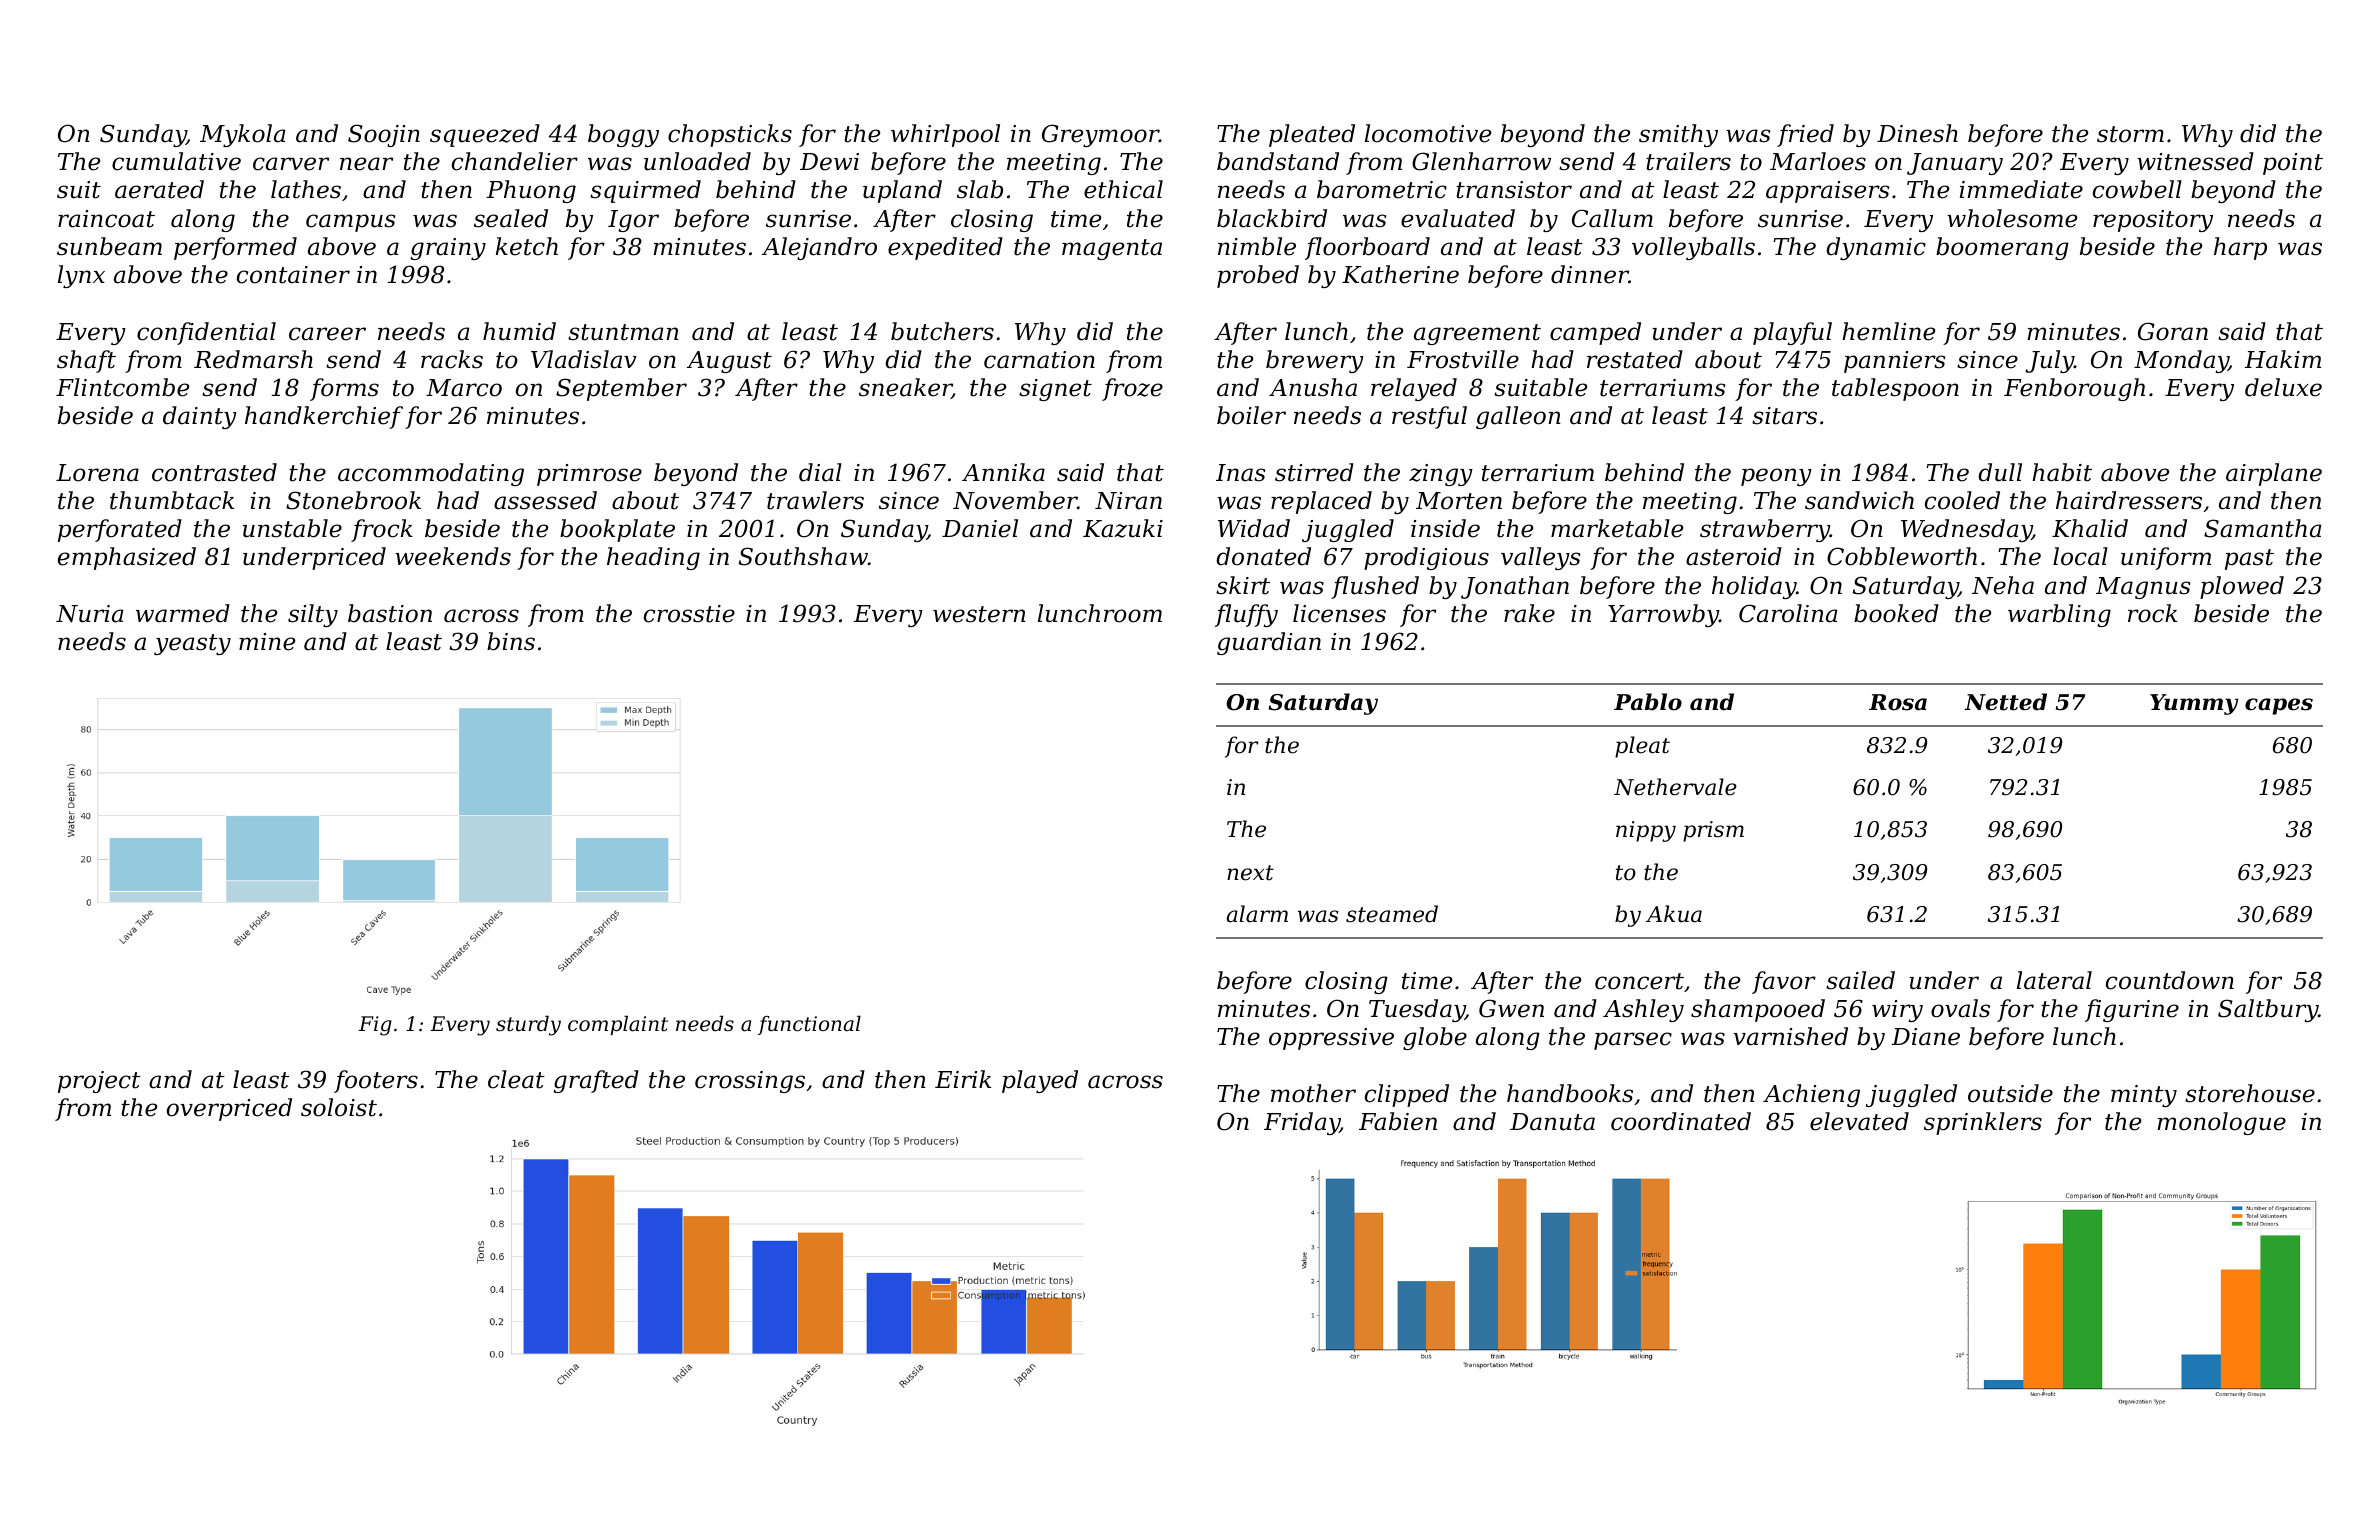 This page has height=1540, width=2380. I want to click on next, so click(1250, 873).
